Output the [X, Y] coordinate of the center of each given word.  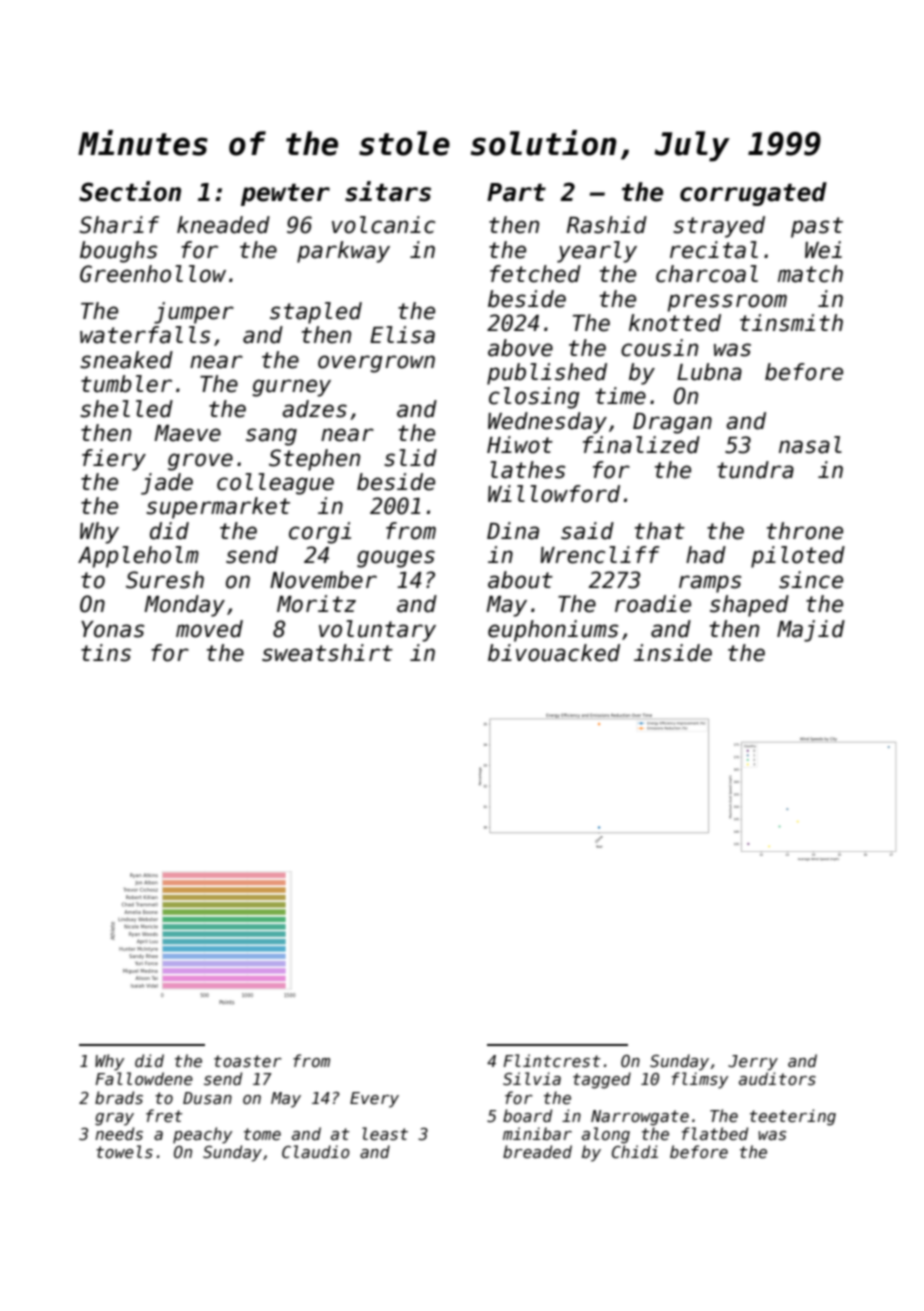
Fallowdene [144, 1078]
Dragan [672, 423]
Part [516, 192]
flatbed [715, 1133]
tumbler [126, 384]
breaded [537, 1151]
